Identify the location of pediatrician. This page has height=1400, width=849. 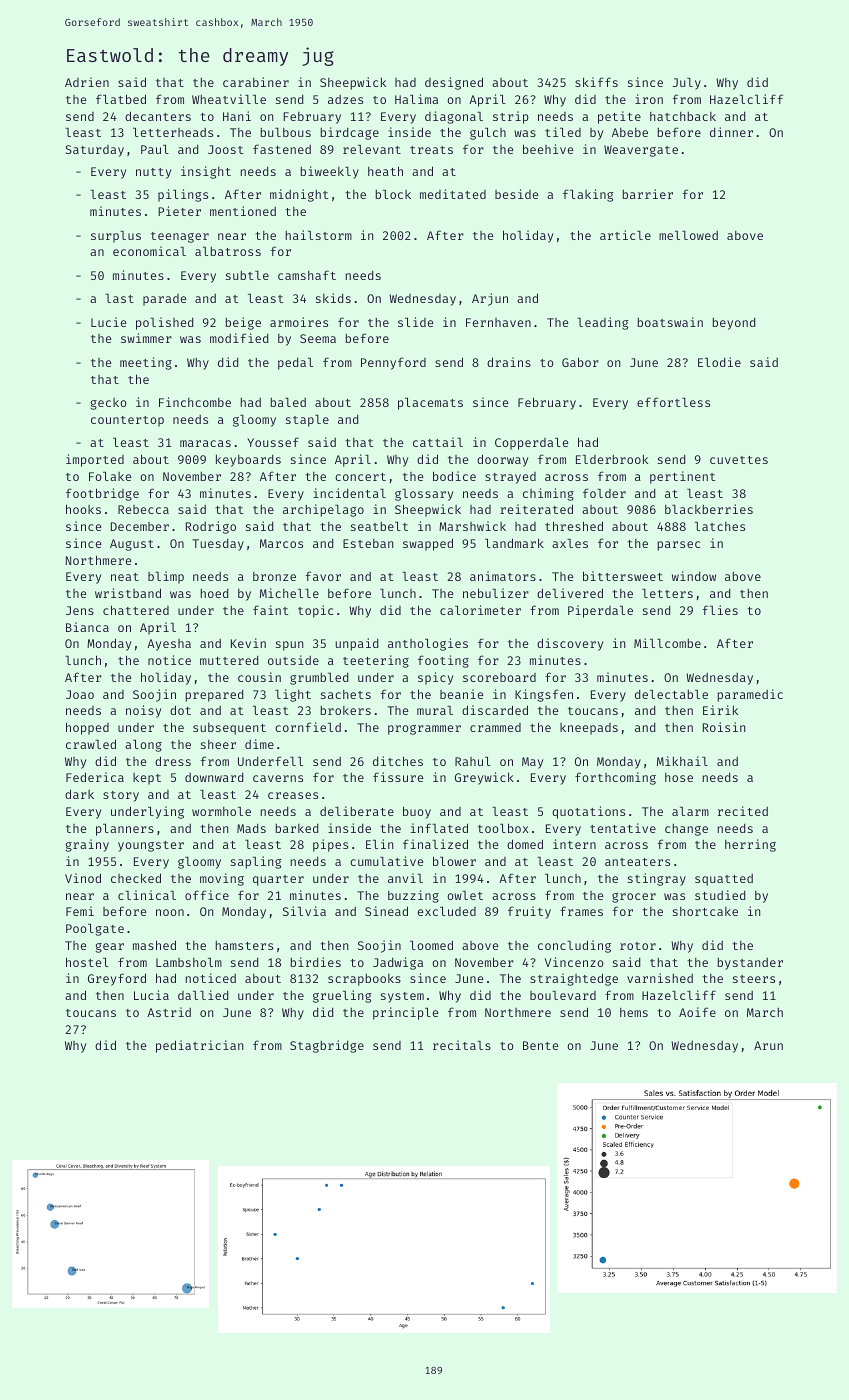
(200, 1046).
